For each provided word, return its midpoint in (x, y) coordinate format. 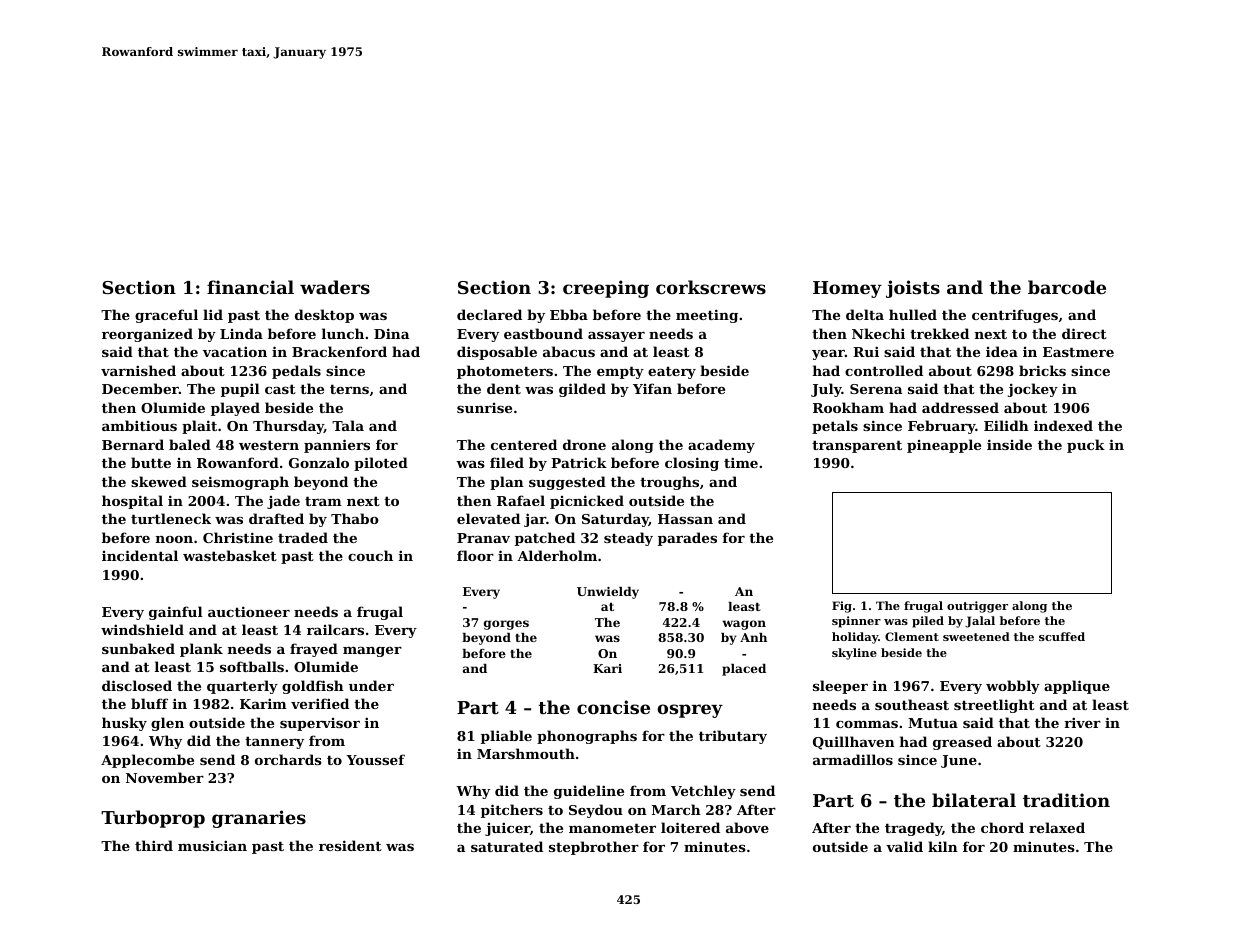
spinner (856, 622)
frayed (314, 650)
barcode (1067, 287)
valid (904, 846)
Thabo (355, 518)
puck (1086, 446)
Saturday (615, 520)
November (165, 777)
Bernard (133, 444)
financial (250, 287)
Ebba (569, 314)
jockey (1033, 390)
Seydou (596, 811)
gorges (506, 625)
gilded (582, 390)
